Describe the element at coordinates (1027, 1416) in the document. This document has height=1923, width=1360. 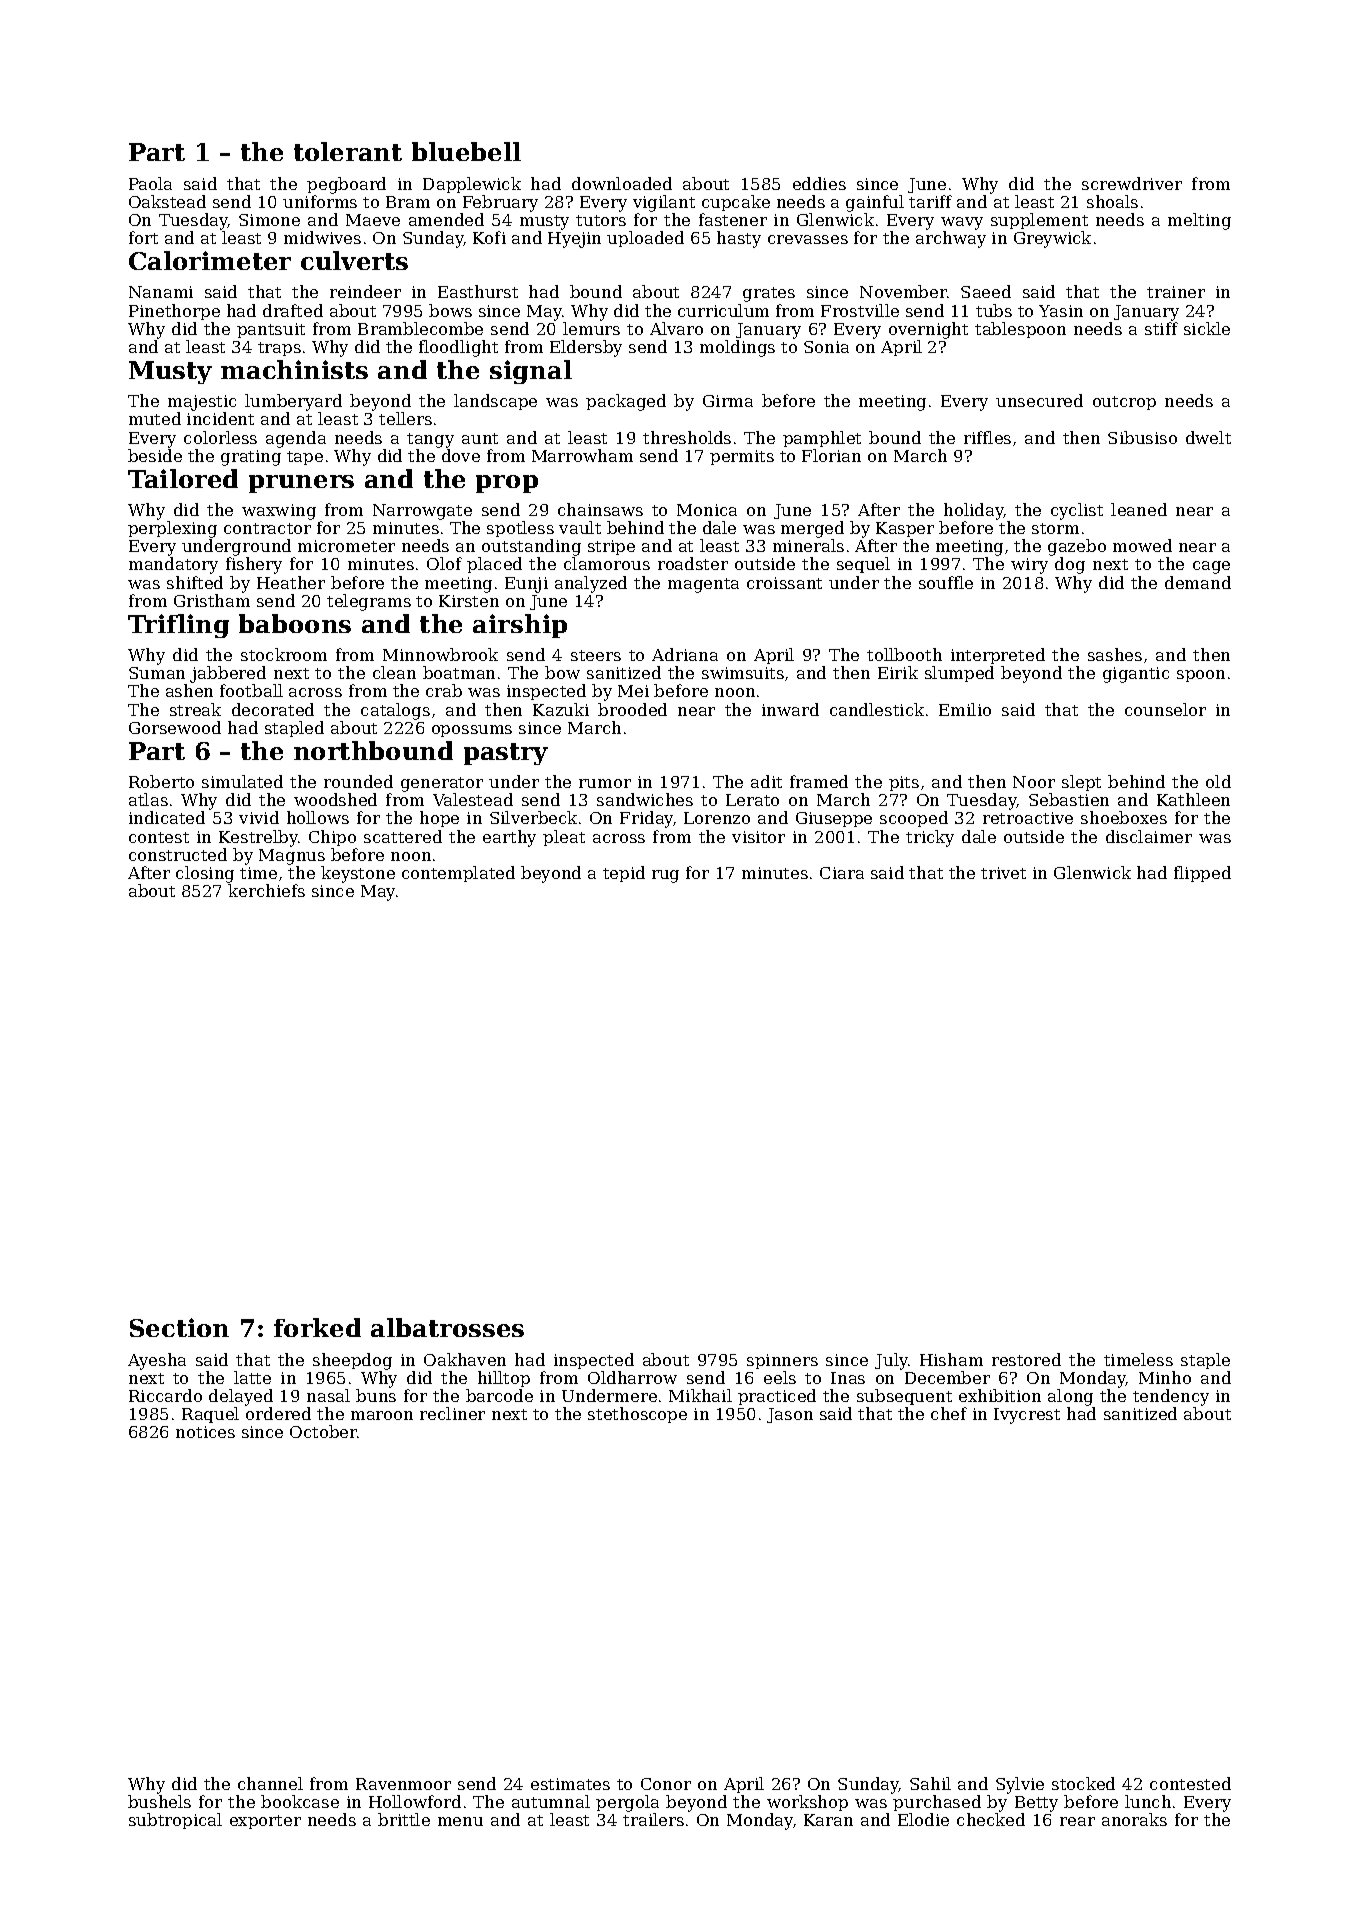
I see `Ivycrest` at that location.
